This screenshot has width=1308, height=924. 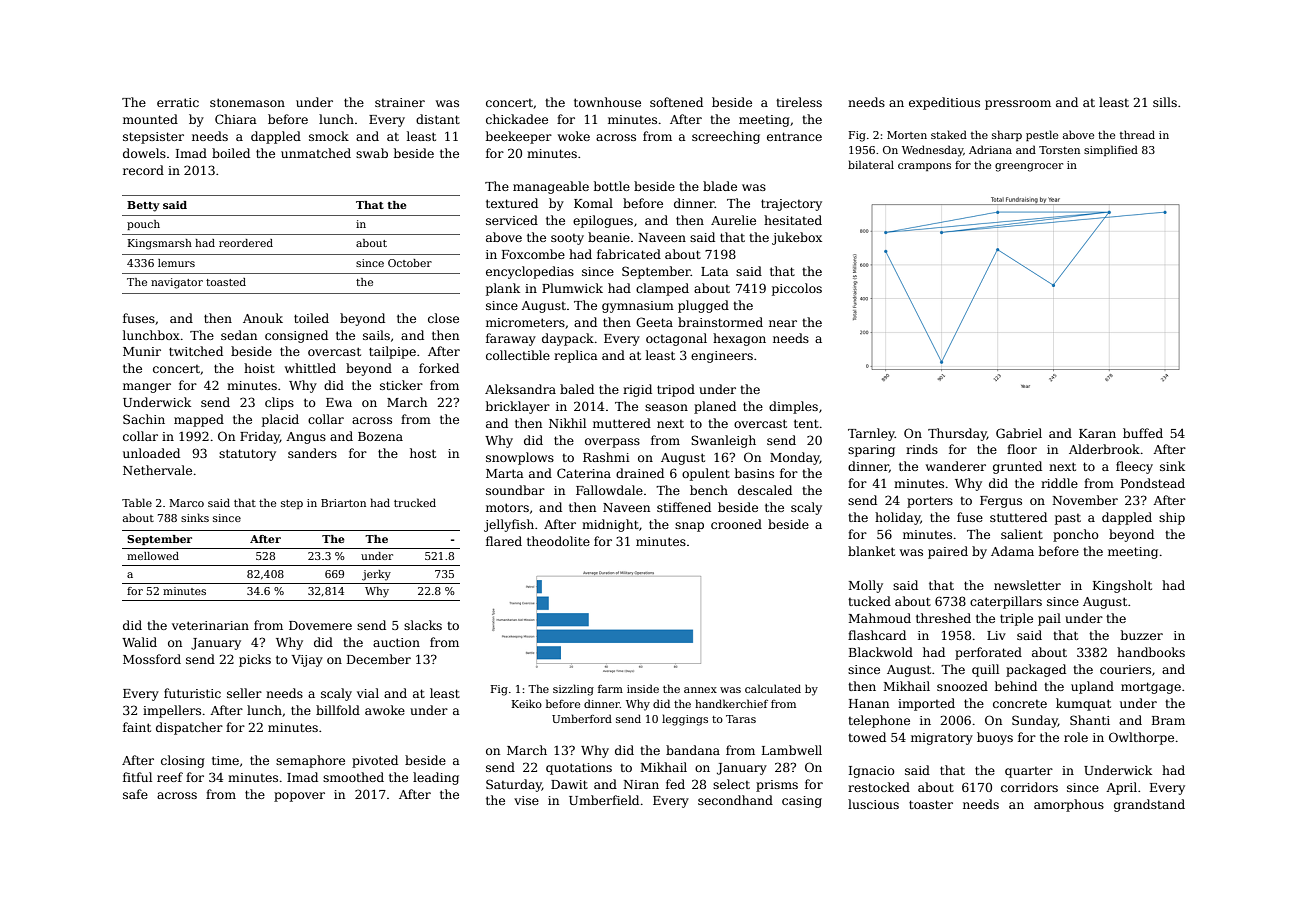 What do you see at coordinates (152, 659) in the screenshot?
I see `Mossford` at bounding box center [152, 659].
